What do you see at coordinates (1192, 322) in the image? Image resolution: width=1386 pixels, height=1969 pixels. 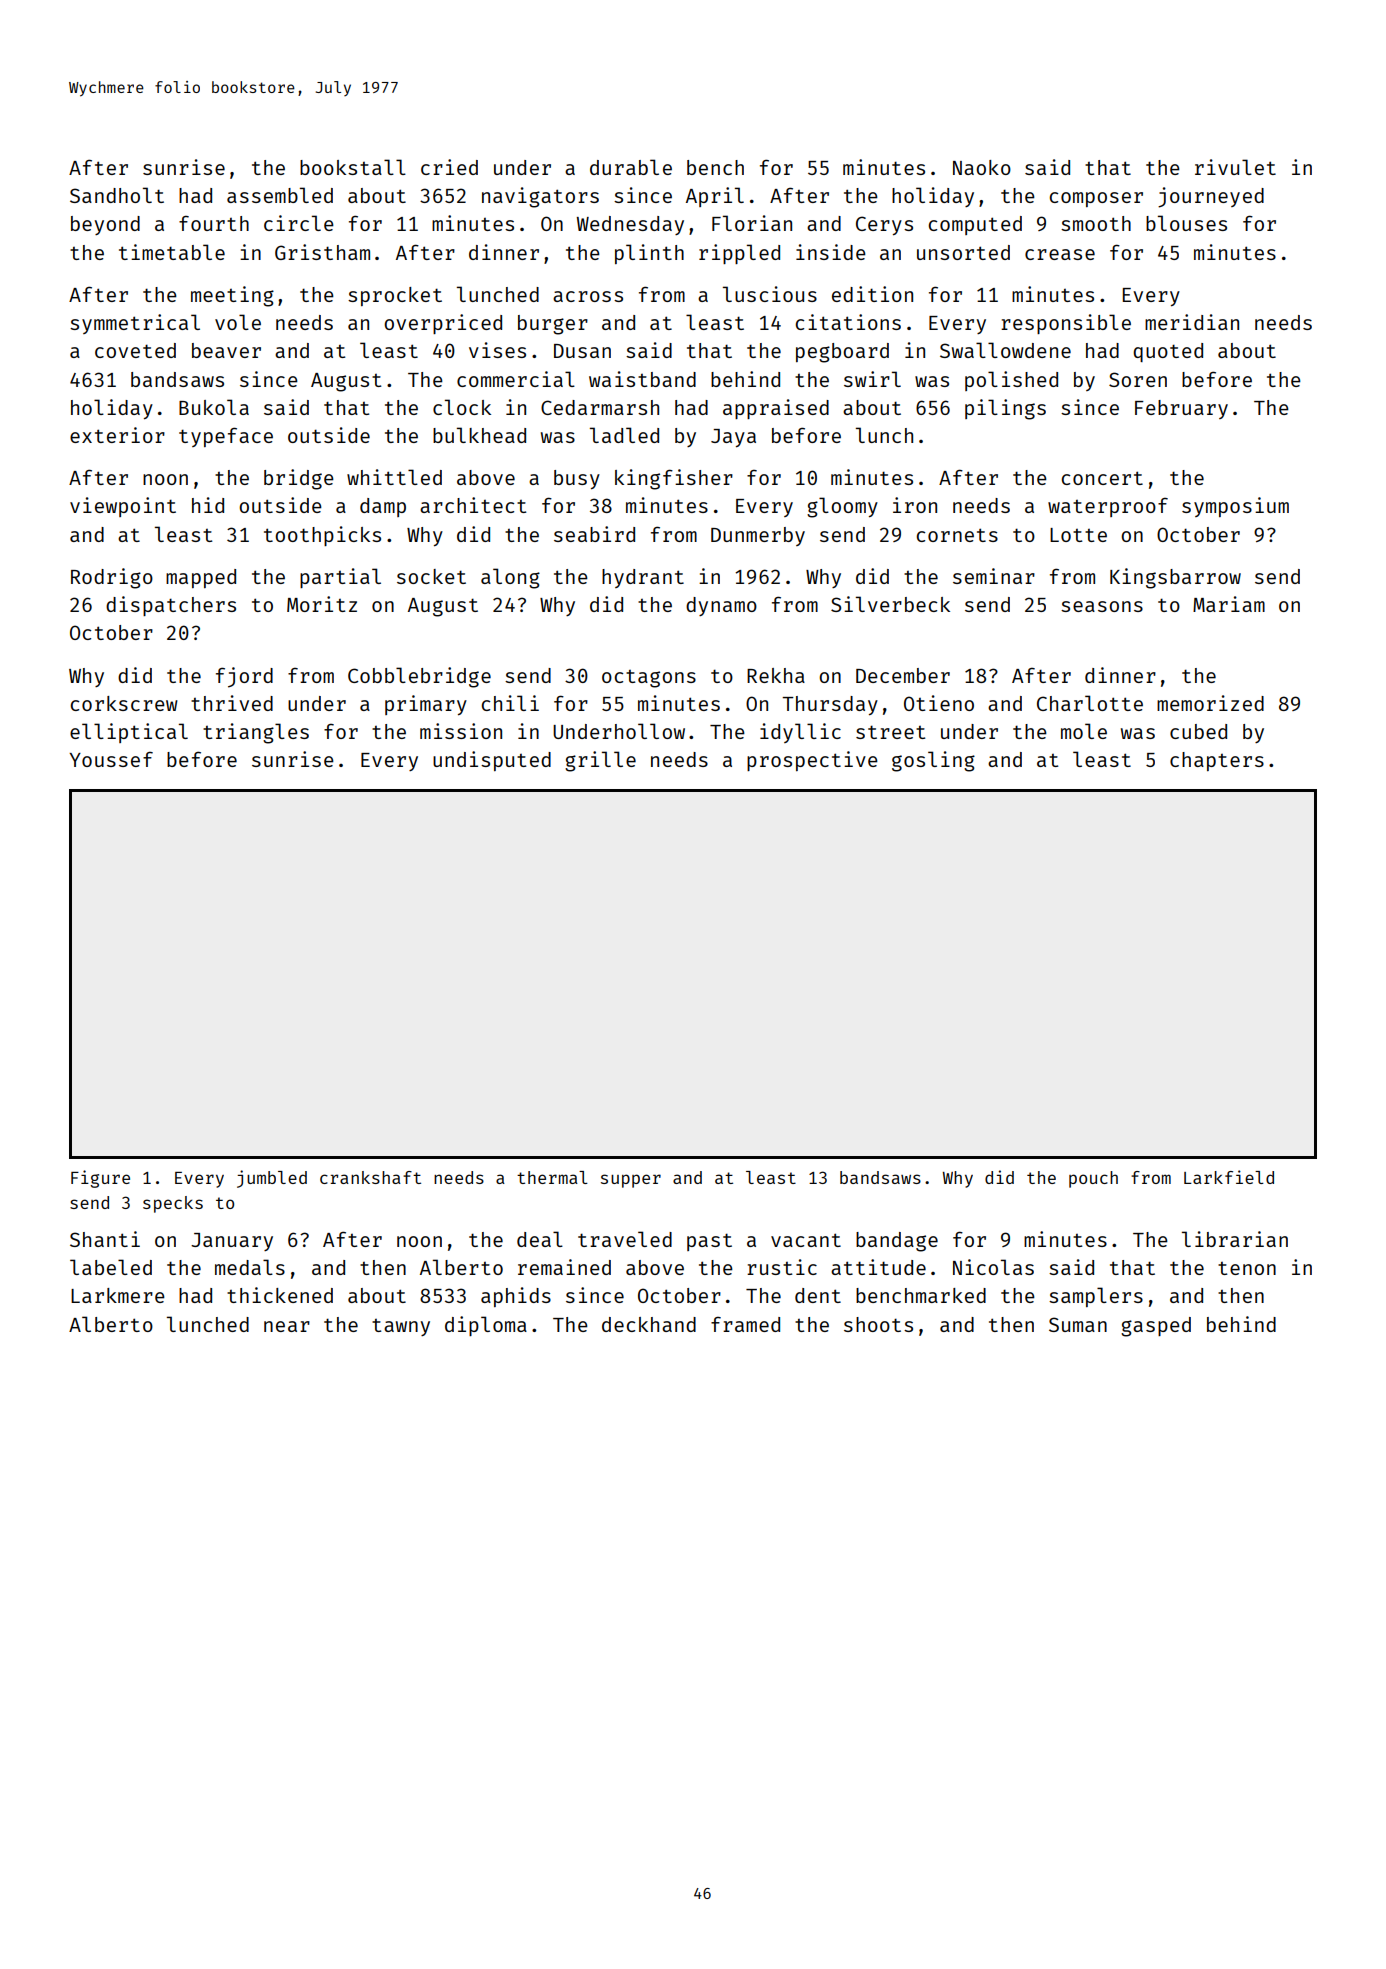 I see `meridian` at bounding box center [1192, 322].
